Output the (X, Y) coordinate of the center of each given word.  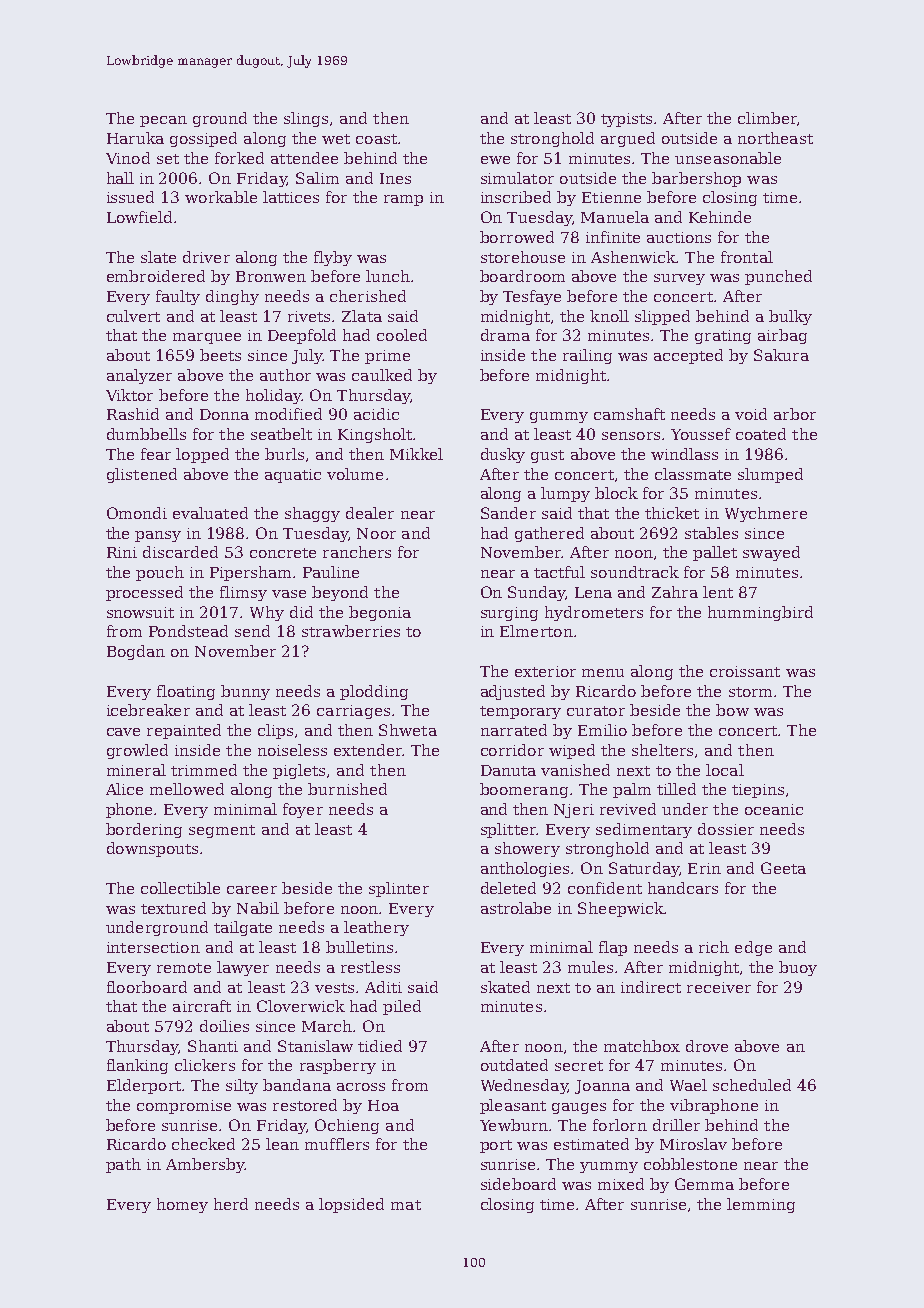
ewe (495, 160)
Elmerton (536, 631)
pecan (163, 121)
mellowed (187, 789)
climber (767, 118)
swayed (771, 553)
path (123, 1165)
